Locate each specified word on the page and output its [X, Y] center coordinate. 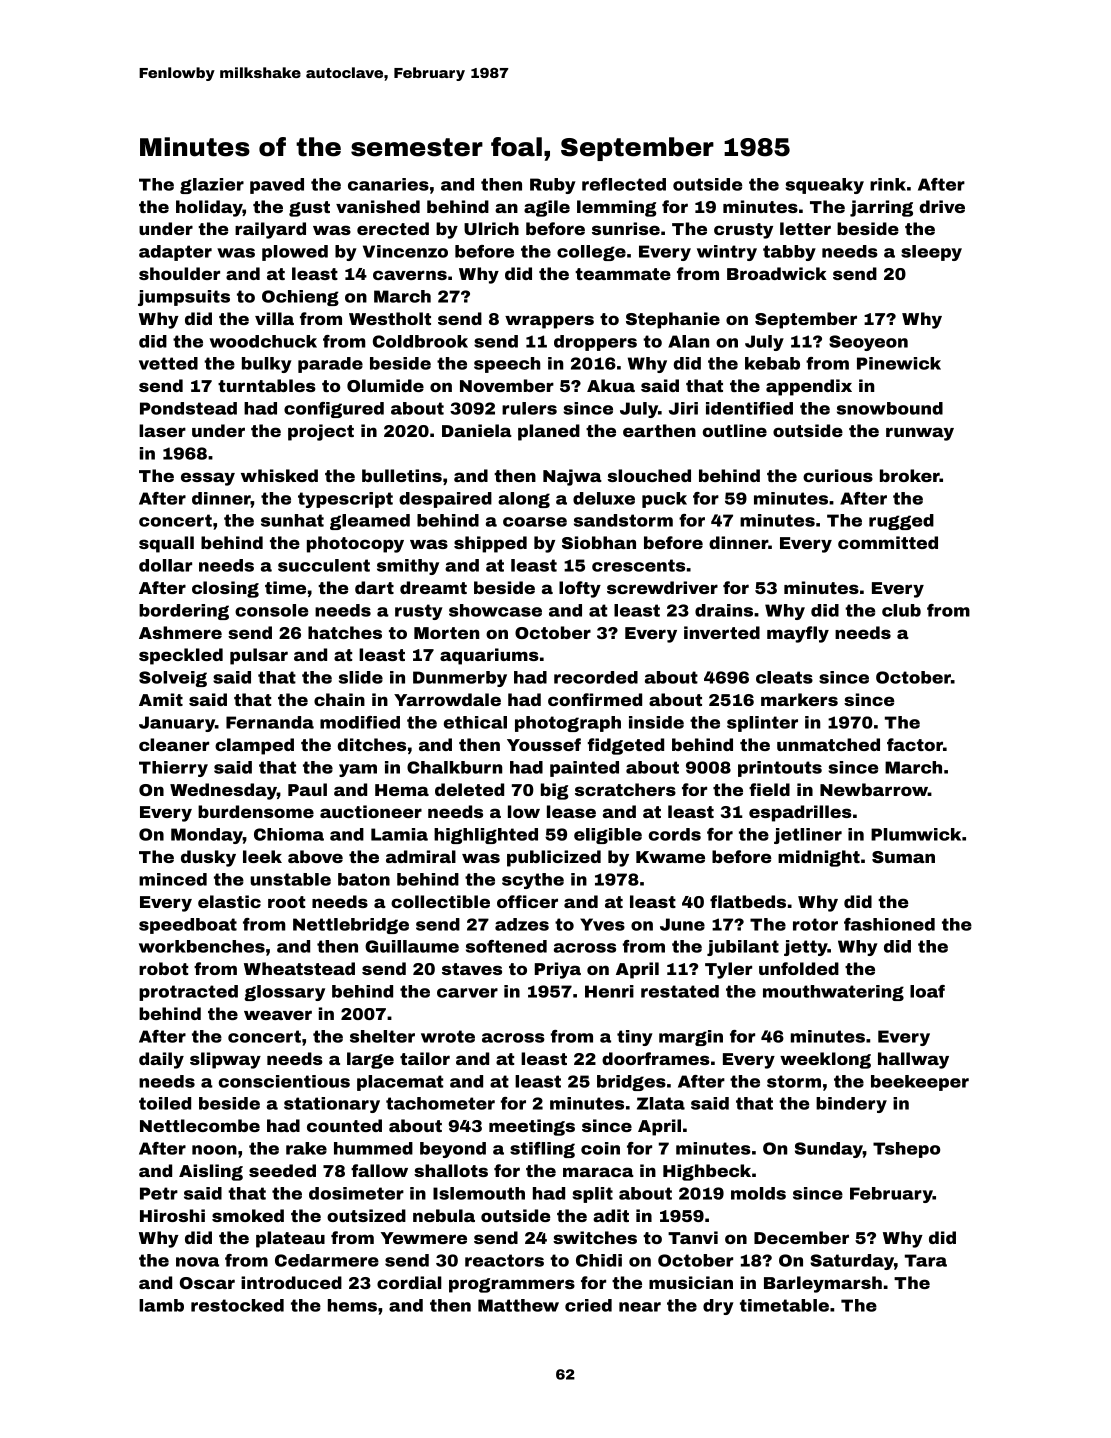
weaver [278, 1015]
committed [888, 542]
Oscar [207, 1283]
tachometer [440, 1103]
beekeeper [920, 1083]
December [801, 1237]
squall [166, 544]
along [524, 500]
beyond [453, 1150]
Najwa [572, 477]
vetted [168, 363]
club [901, 610]
